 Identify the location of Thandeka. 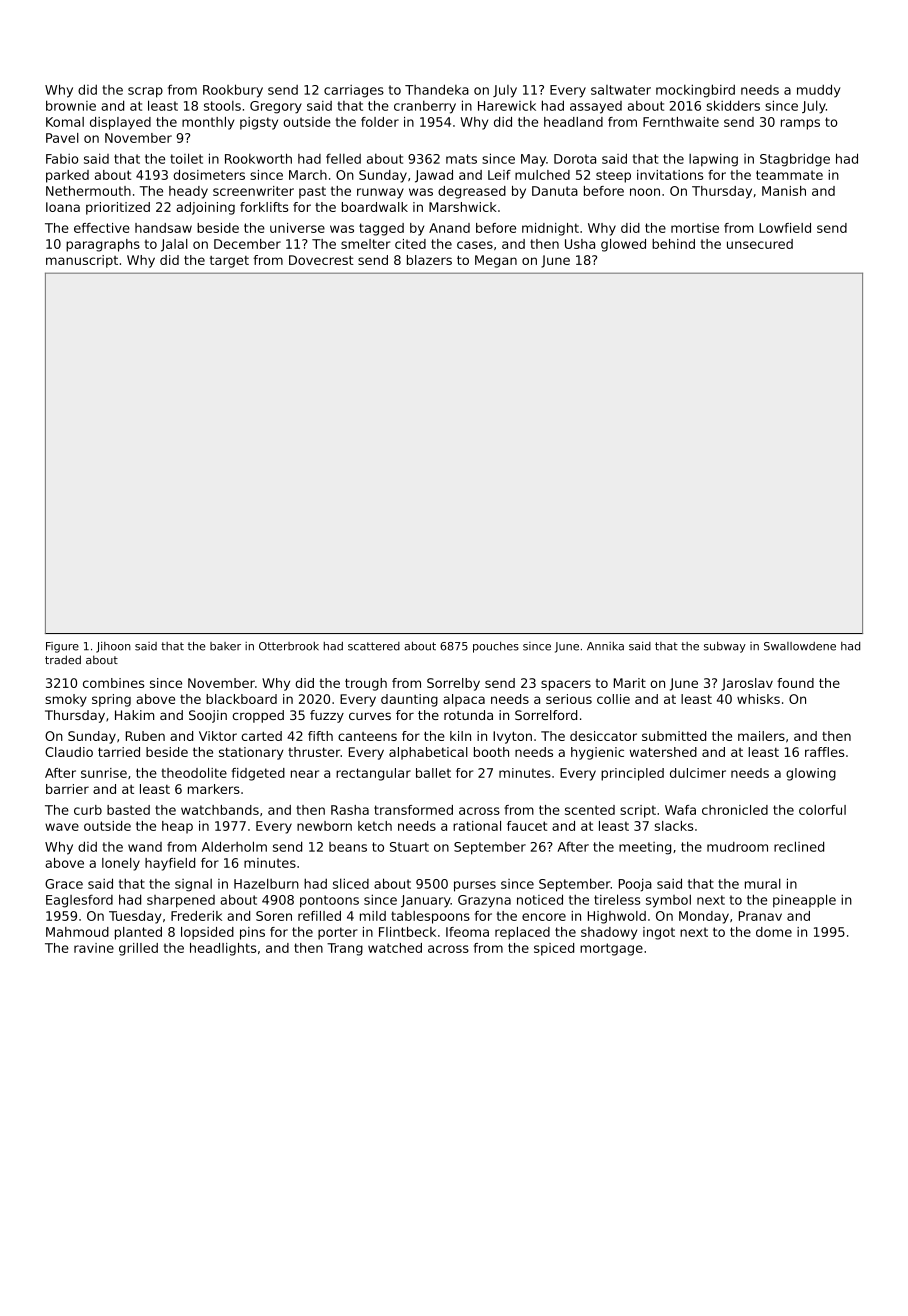
(437, 89).
